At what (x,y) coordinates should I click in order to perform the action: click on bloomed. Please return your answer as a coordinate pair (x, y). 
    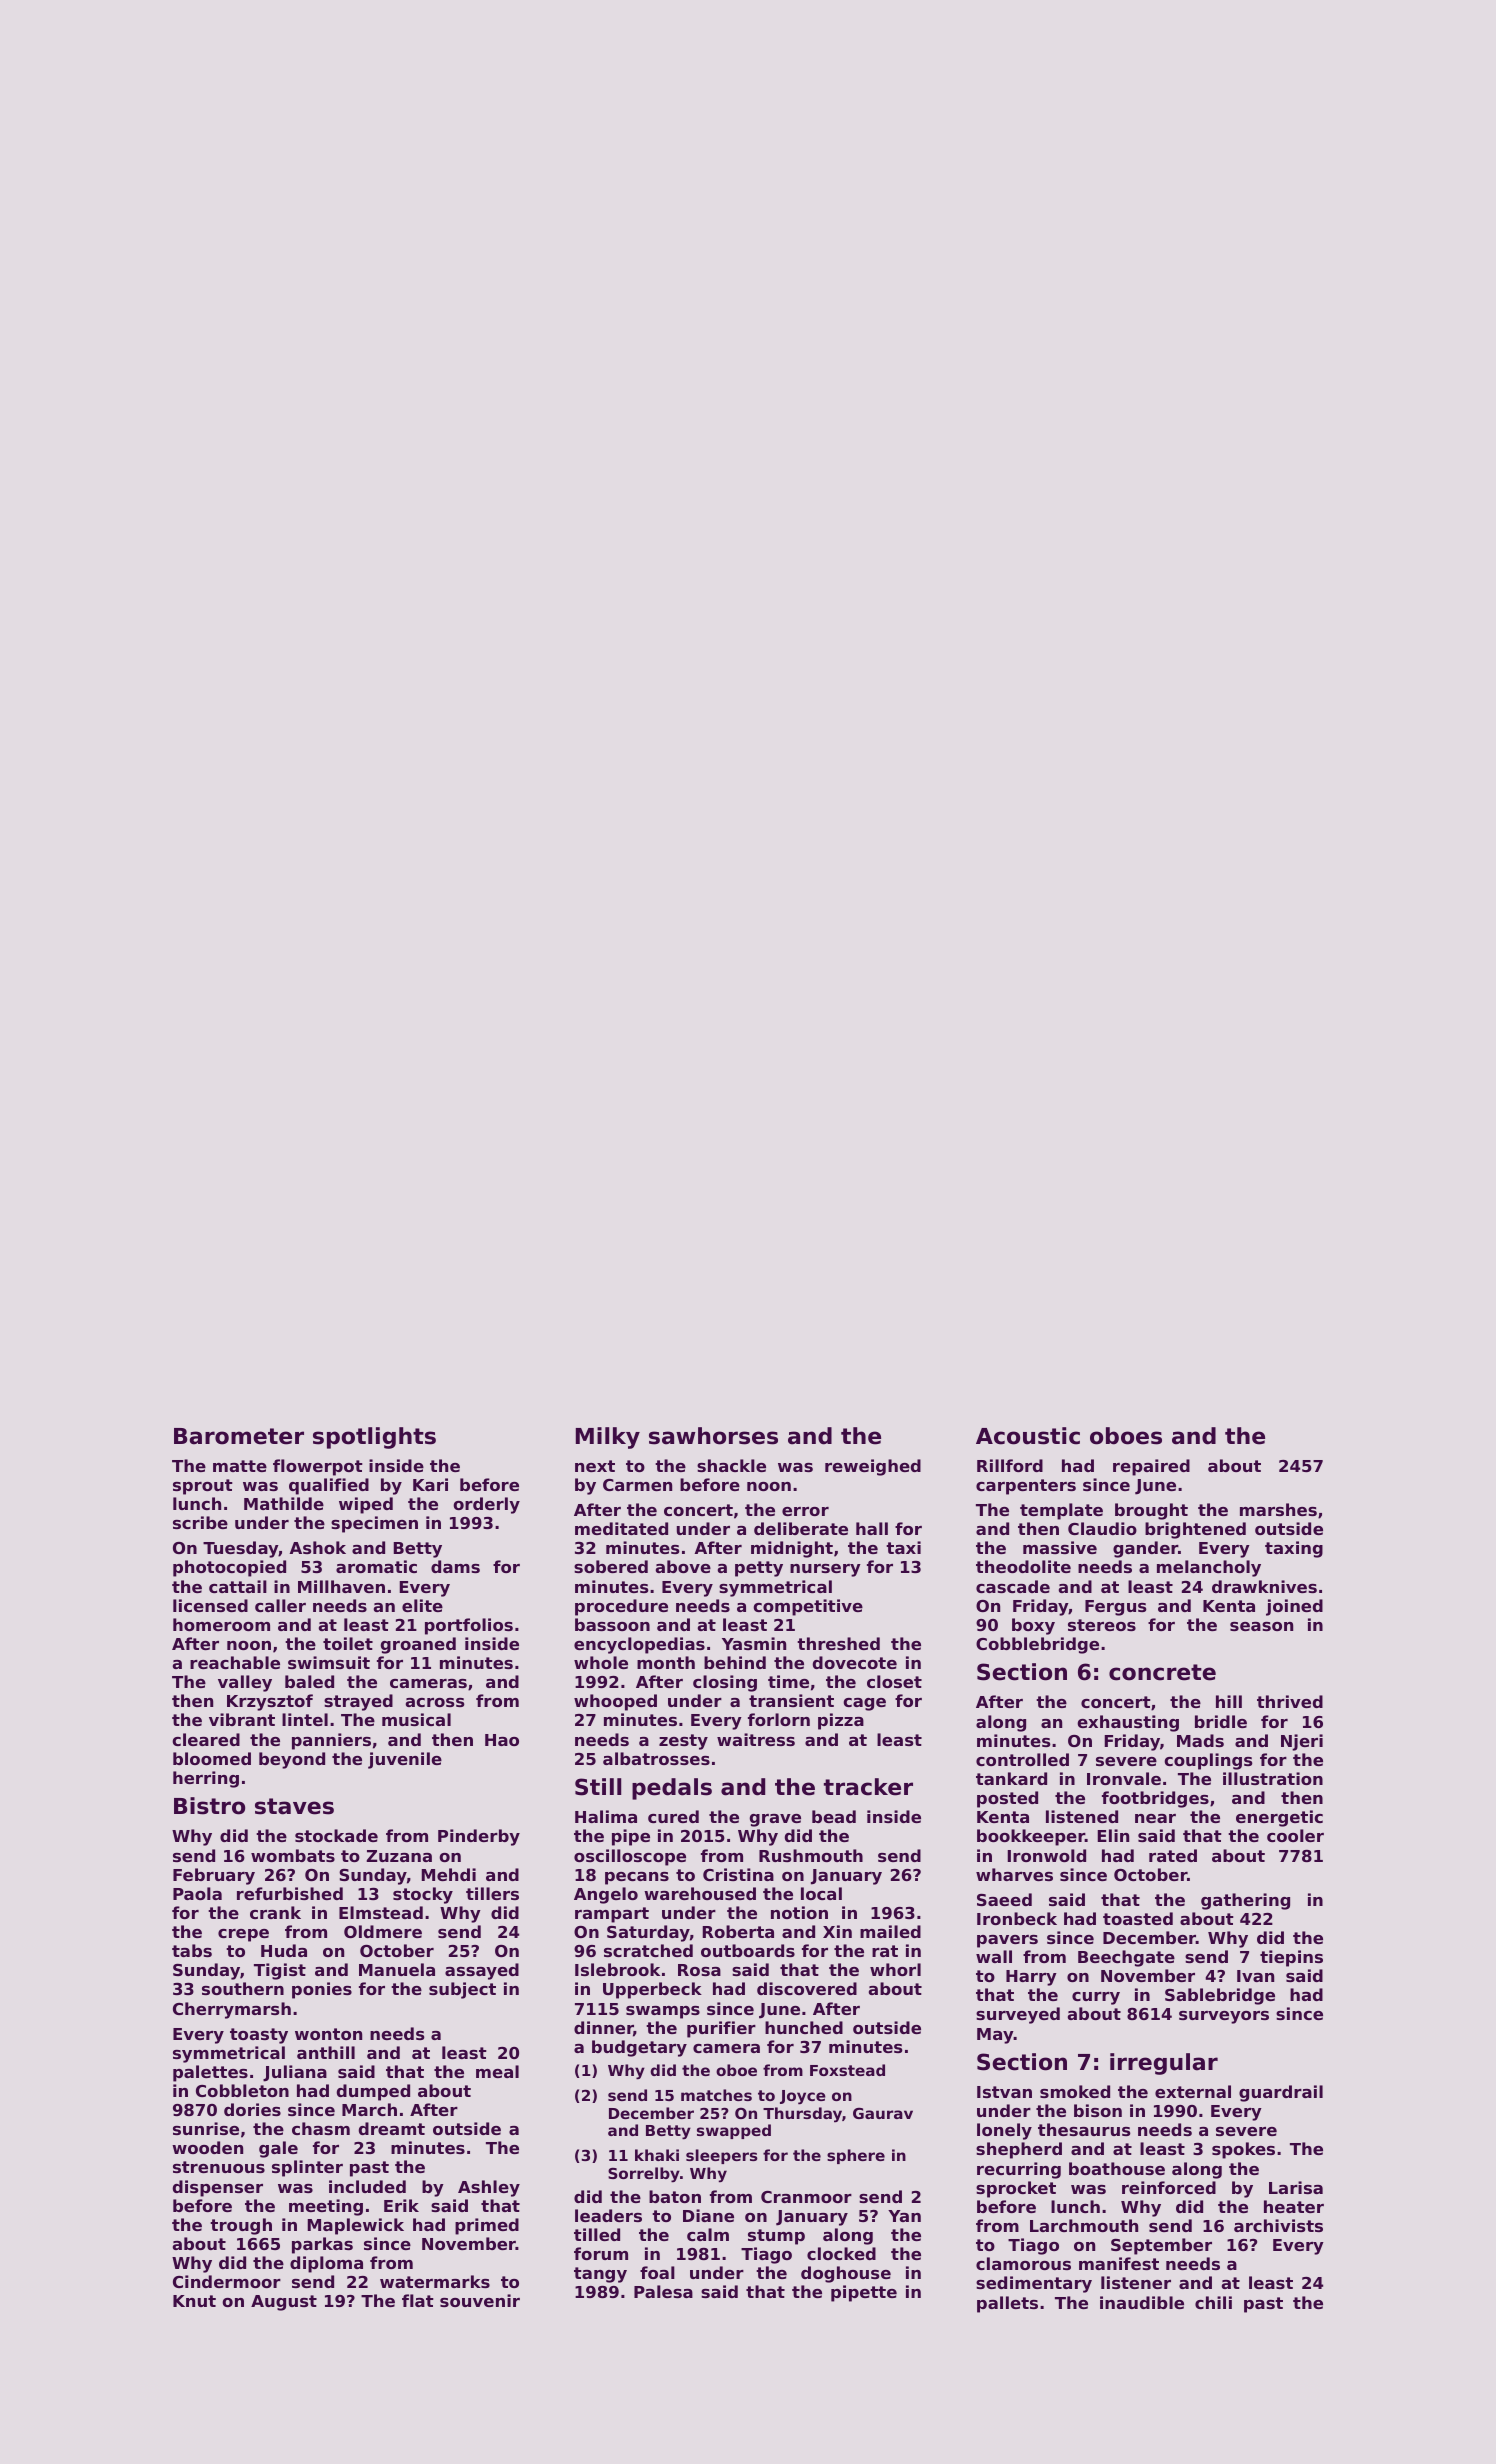
    Looking at the image, I should click on (212, 1758).
